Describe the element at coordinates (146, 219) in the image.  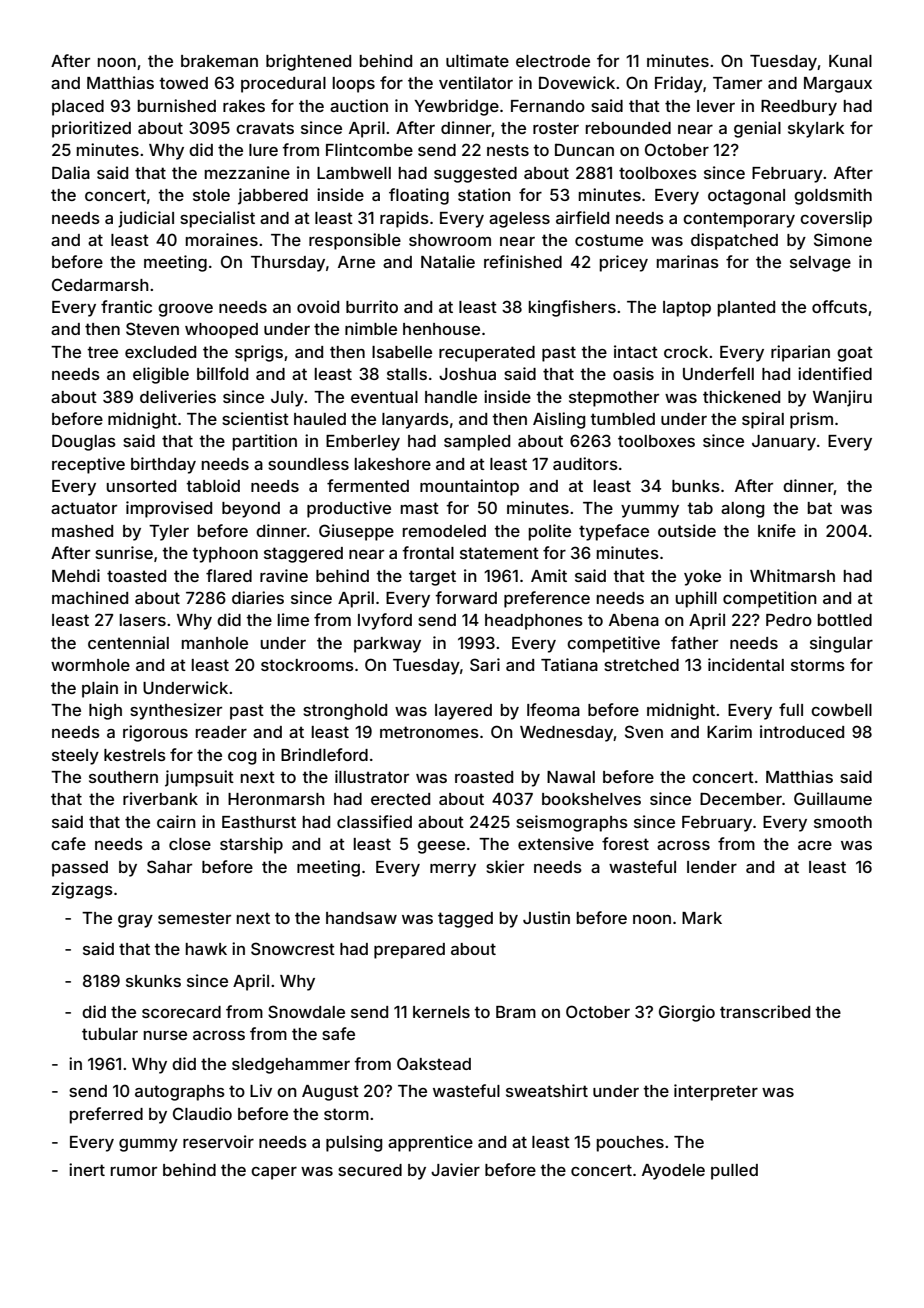
I see `judicial` at that location.
